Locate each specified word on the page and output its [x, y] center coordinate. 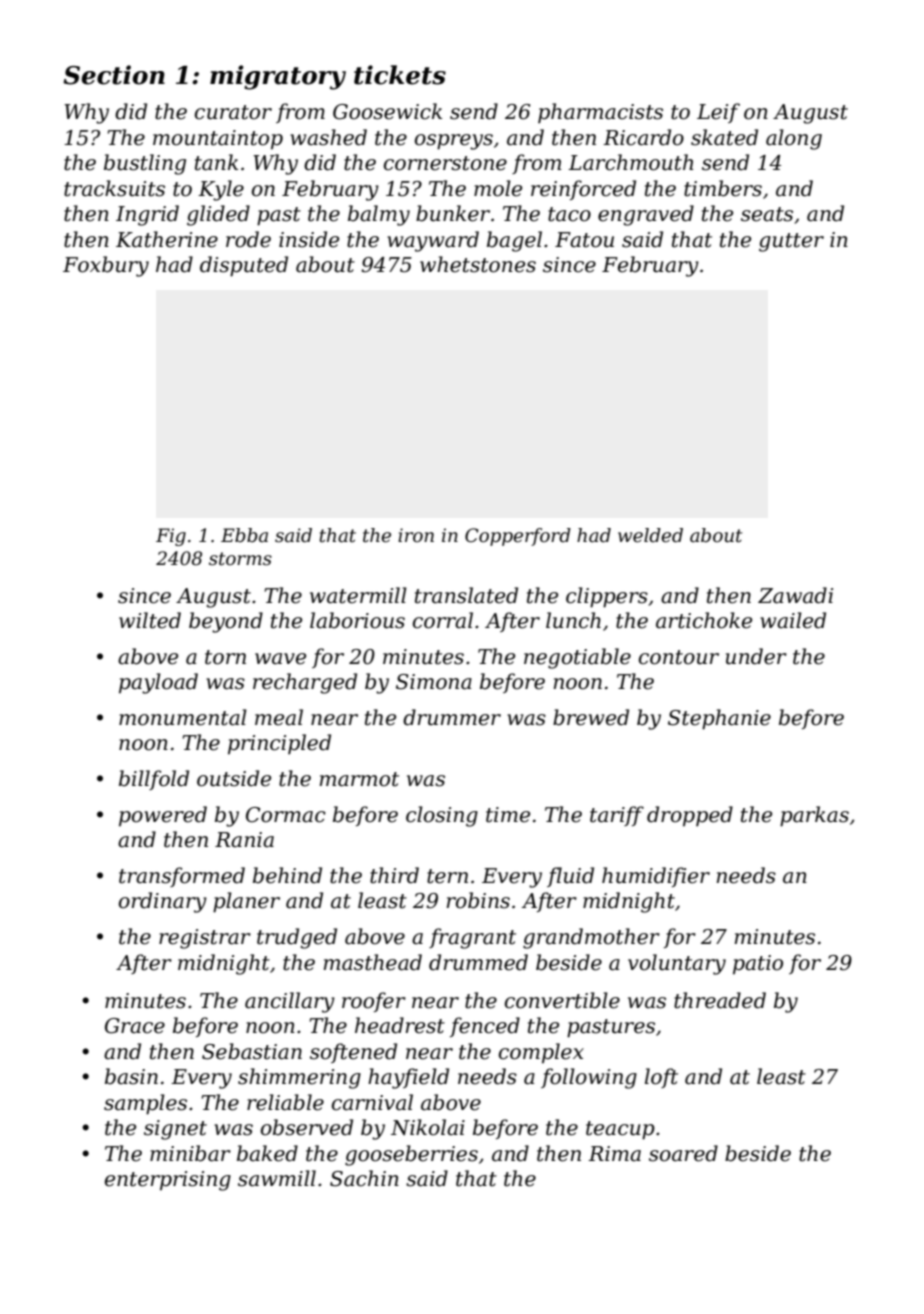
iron [416, 535]
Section [114, 75]
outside [234, 778]
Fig [171, 537]
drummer [452, 717]
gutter [791, 242]
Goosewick [387, 111]
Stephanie [719, 719]
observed [307, 1127]
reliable [285, 1102]
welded [650, 535]
